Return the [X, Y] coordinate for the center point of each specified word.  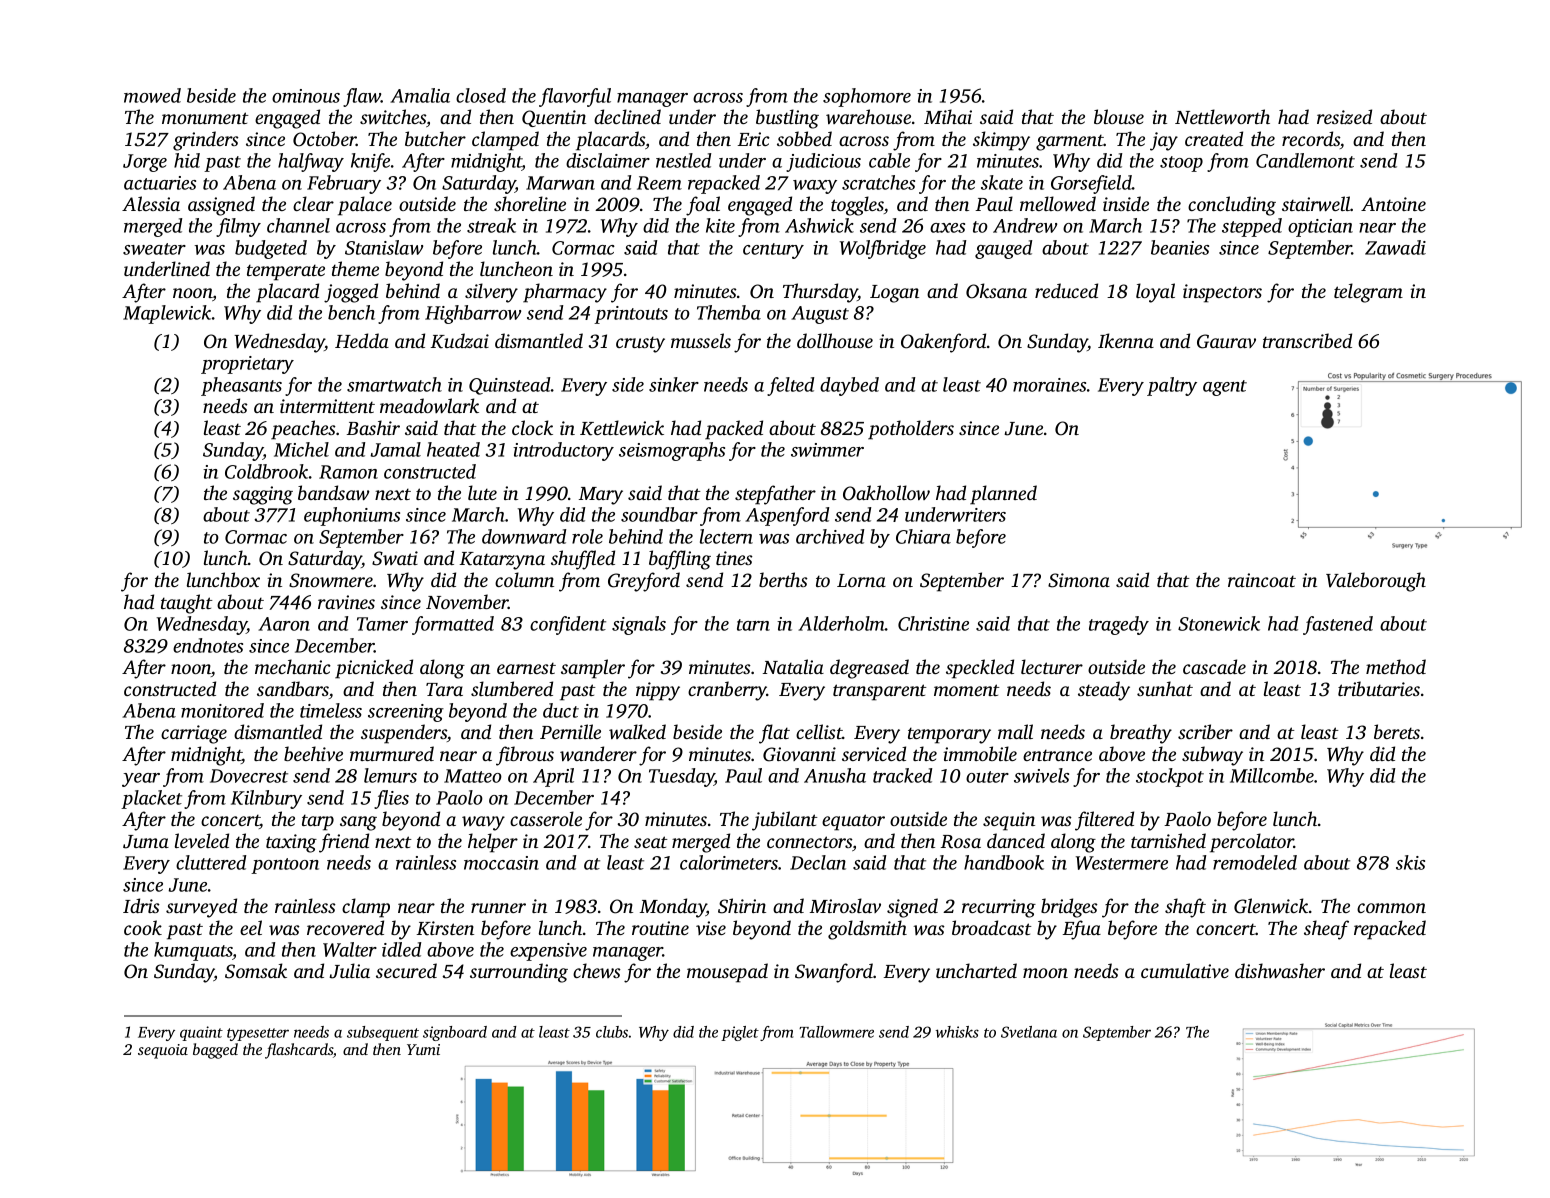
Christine [933, 623]
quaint [201, 1033]
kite [720, 225]
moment [967, 690]
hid [187, 160]
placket [151, 799]
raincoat [1262, 580]
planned [1003, 495]
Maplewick [167, 314]
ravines [346, 602]
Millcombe [1272, 775]
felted [790, 386]
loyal [1155, 293]
